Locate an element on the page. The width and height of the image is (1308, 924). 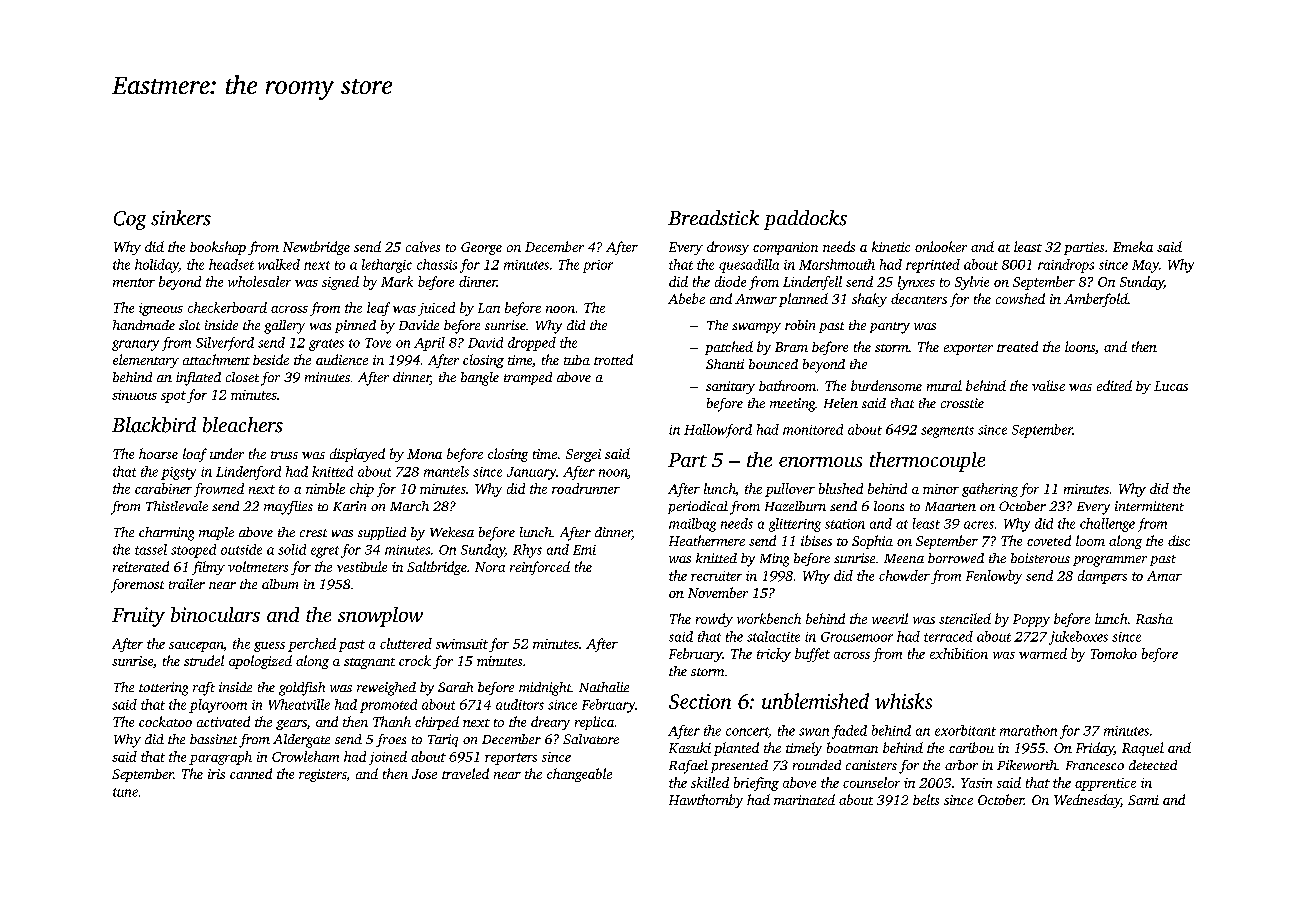
tune is located at coordinates (125, 792).
